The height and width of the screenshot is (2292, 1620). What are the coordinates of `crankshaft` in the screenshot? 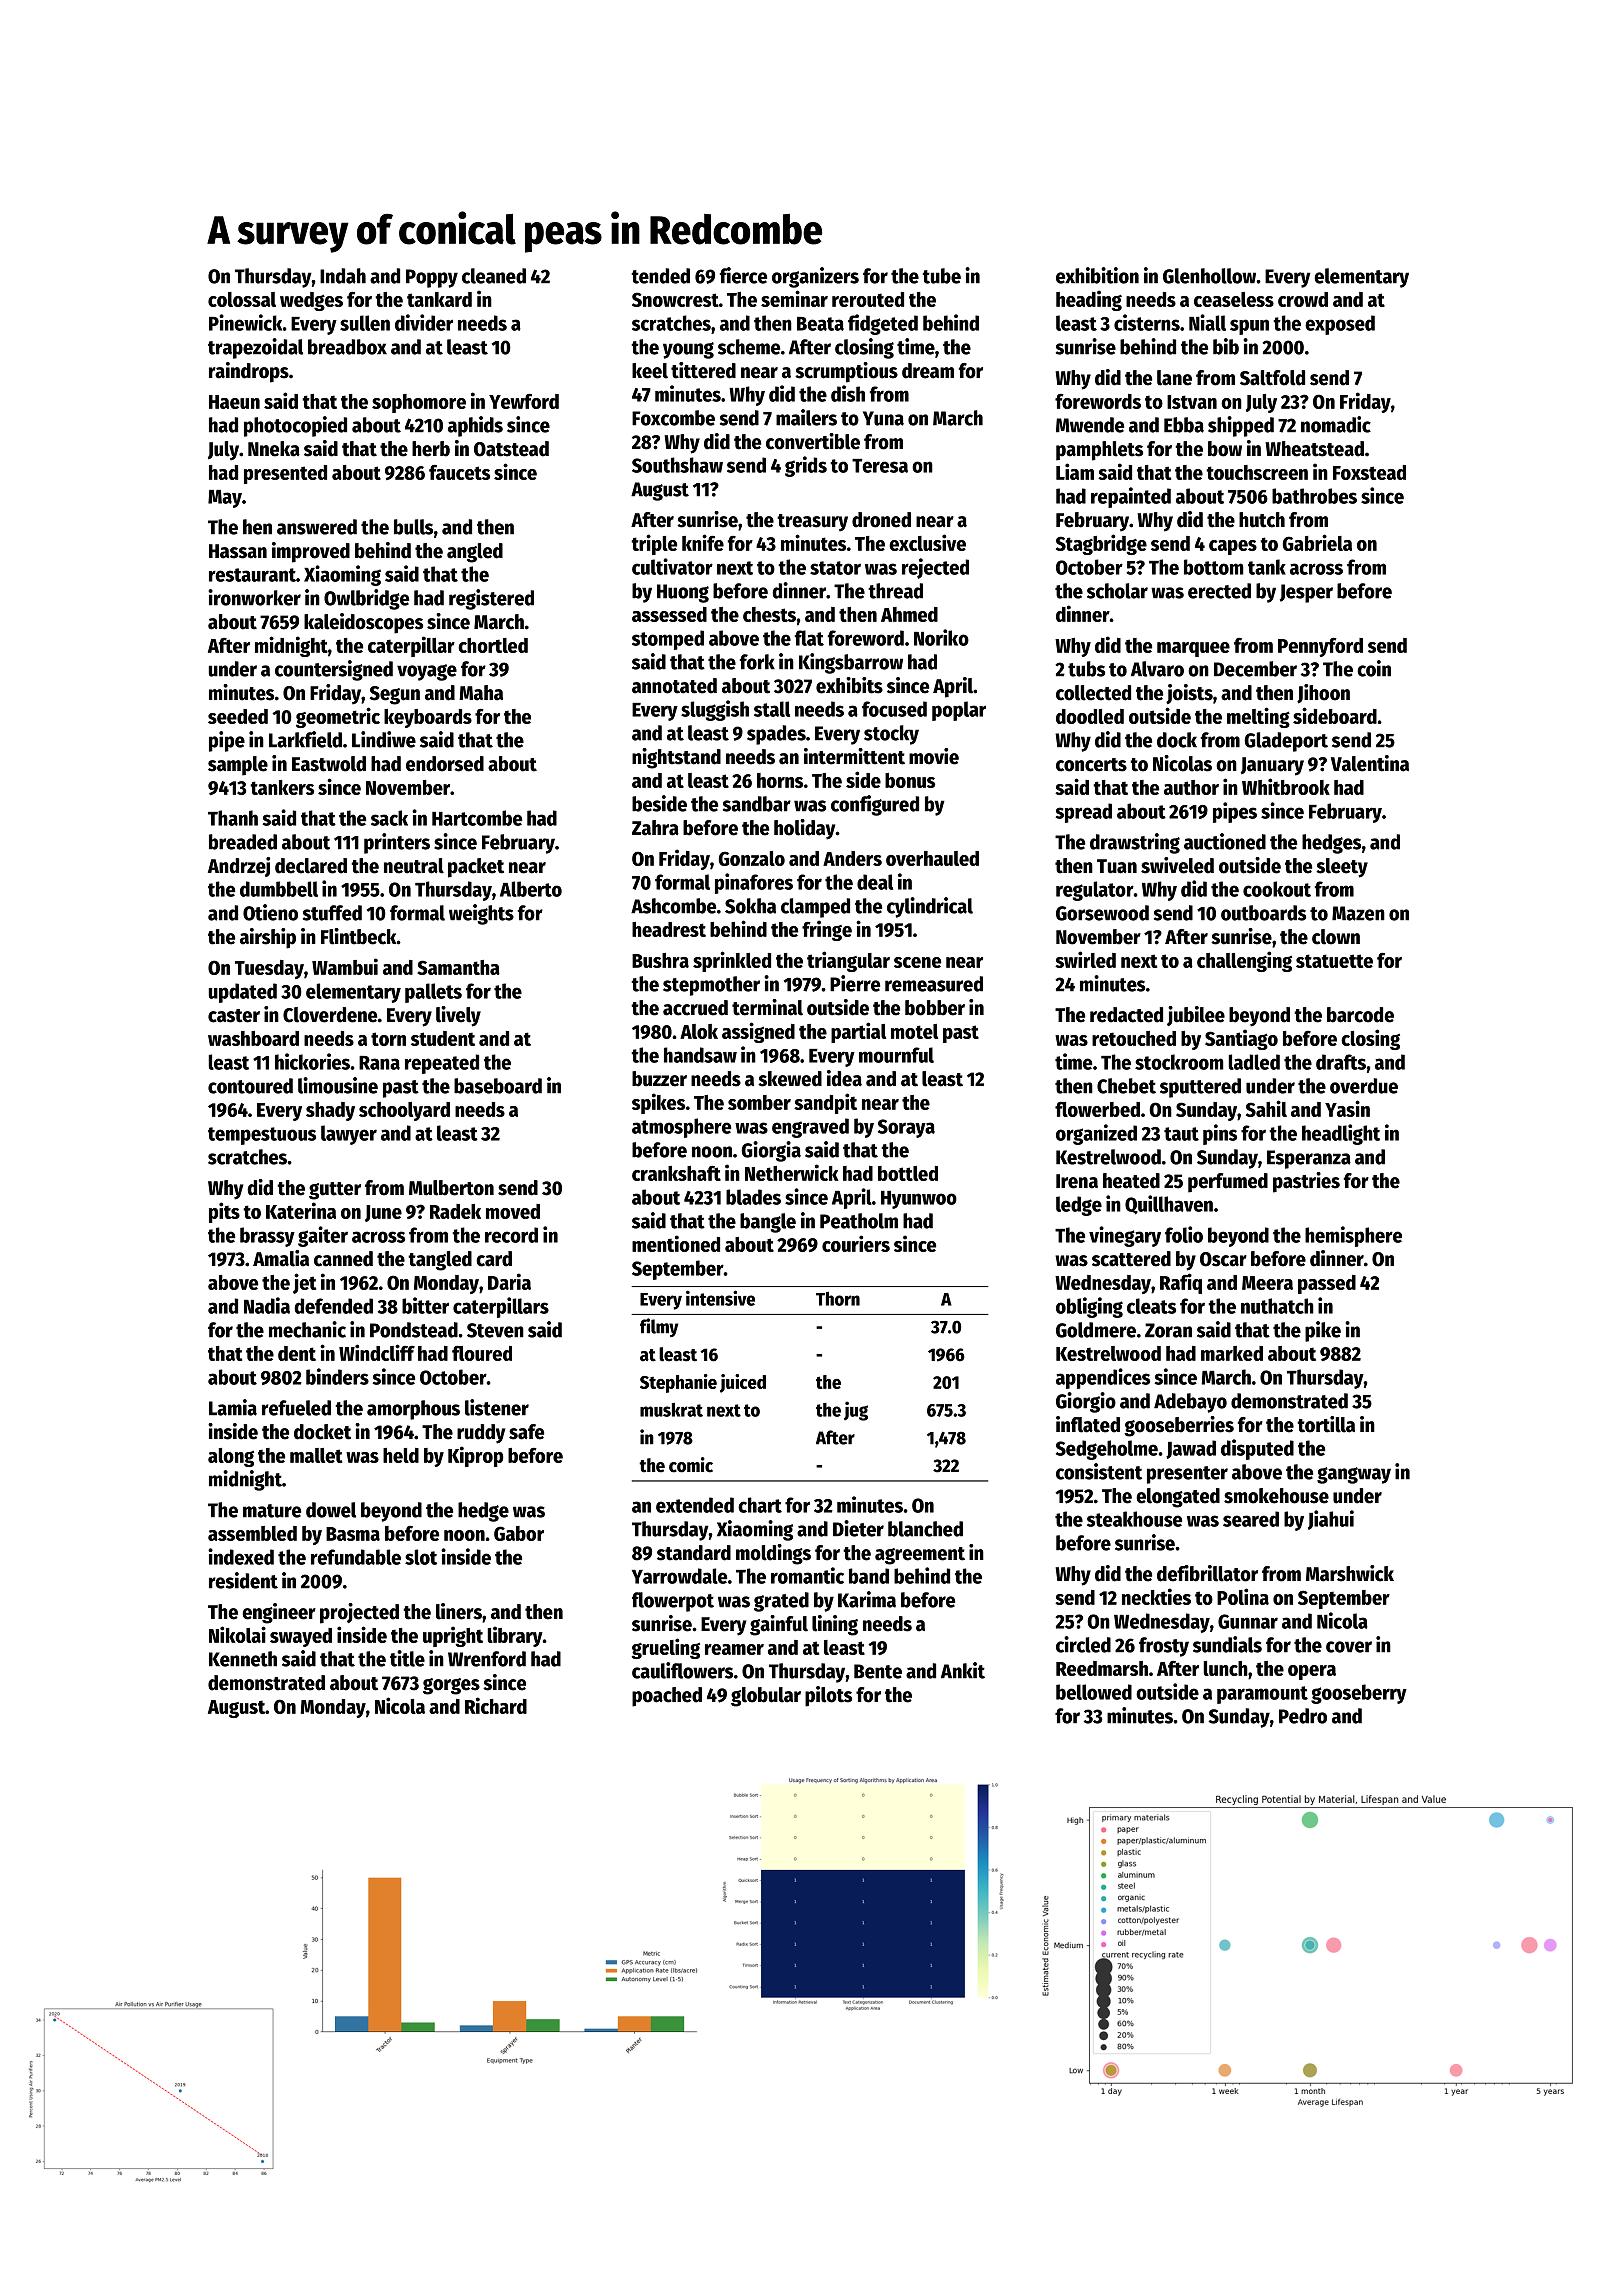 It's located at (676, 1173).
